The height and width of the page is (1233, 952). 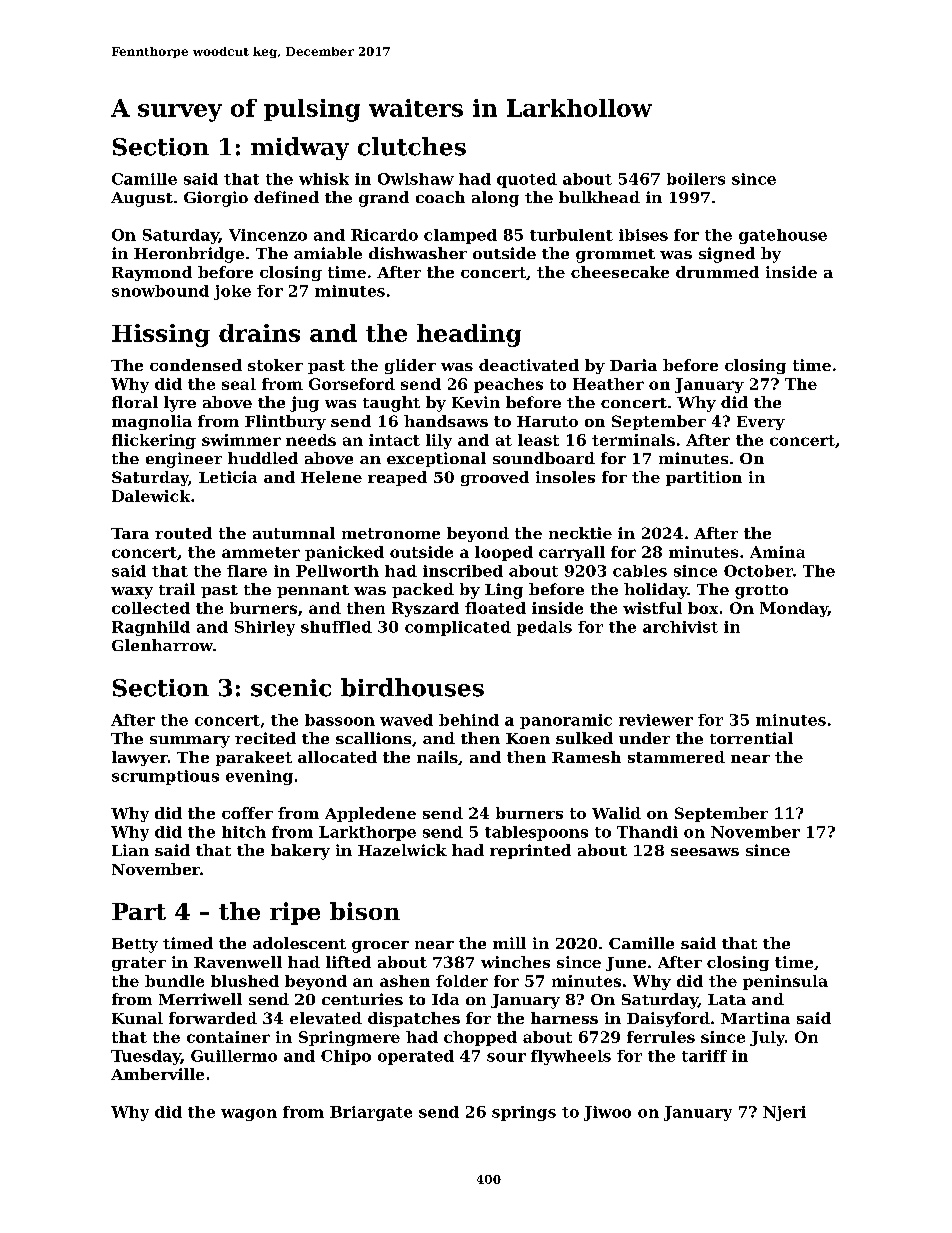 What do you see at coordinates (161, 335) in the page?
I see `Hissing` at bounding box center [161, 335].
